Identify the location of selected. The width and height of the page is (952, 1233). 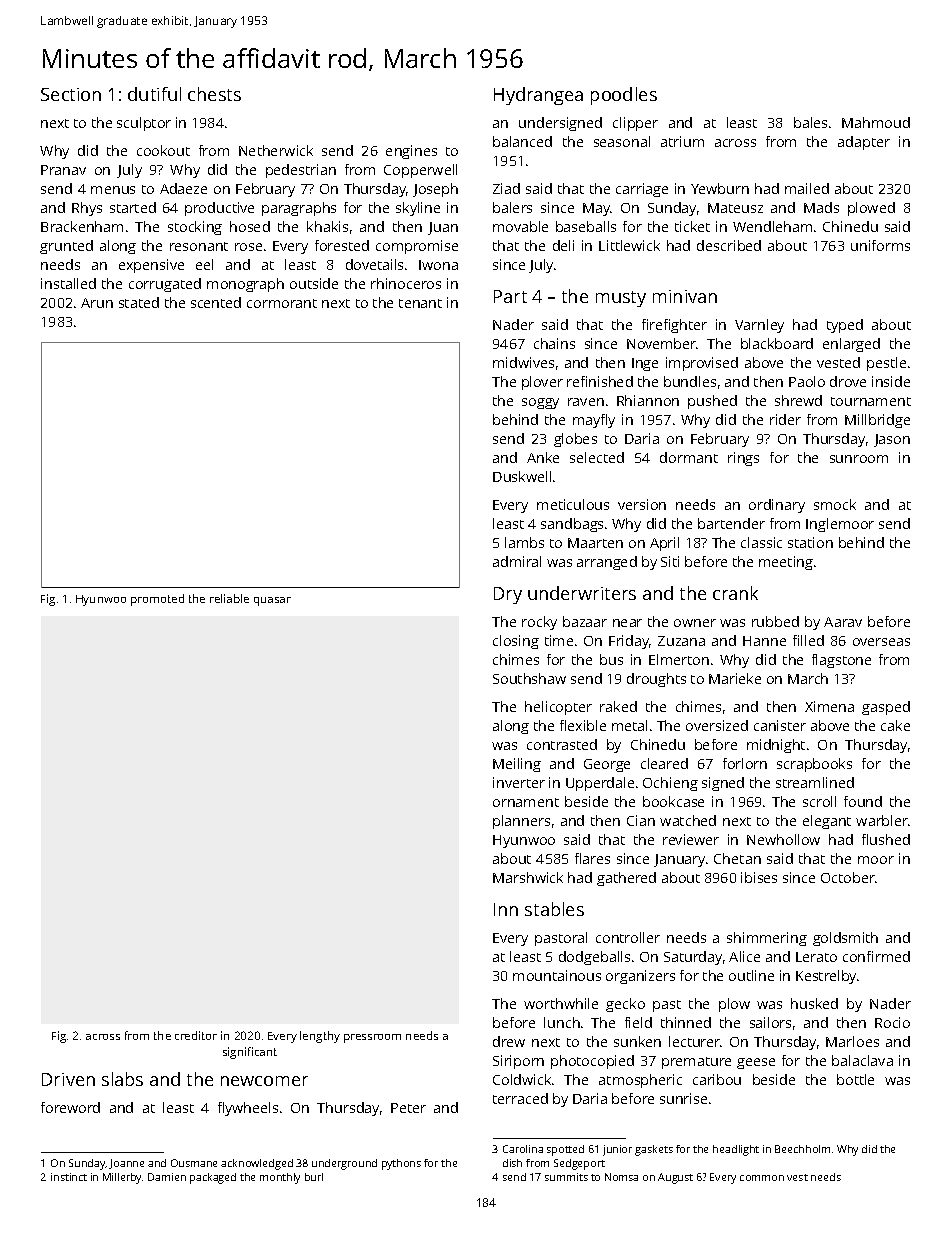
(597, 457).
